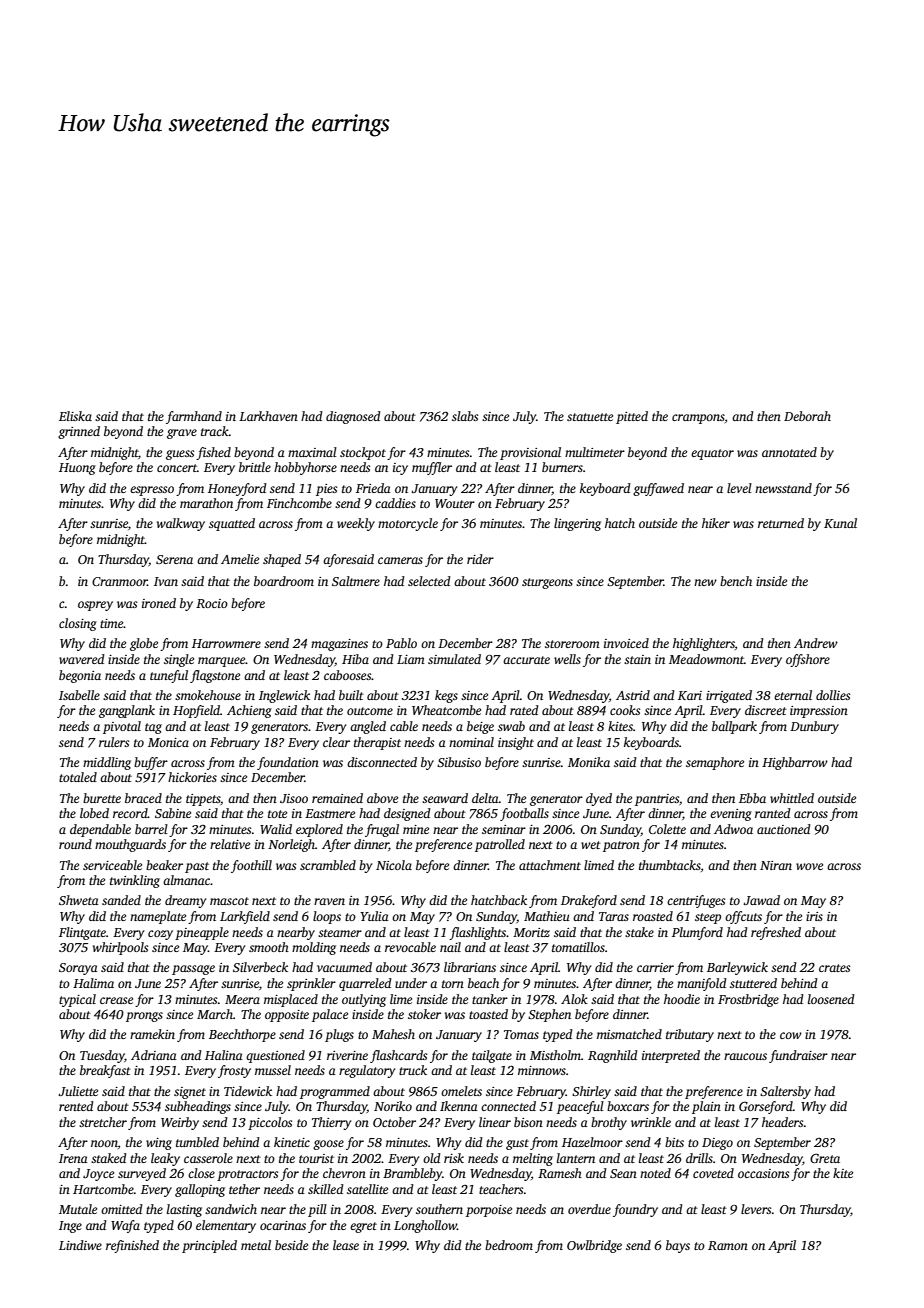 This screenshot has height=1308, width=924. What do you see at coordinates (833, 695) in the screenshot?
I see `dollies` at bounding box center [833, 695].
